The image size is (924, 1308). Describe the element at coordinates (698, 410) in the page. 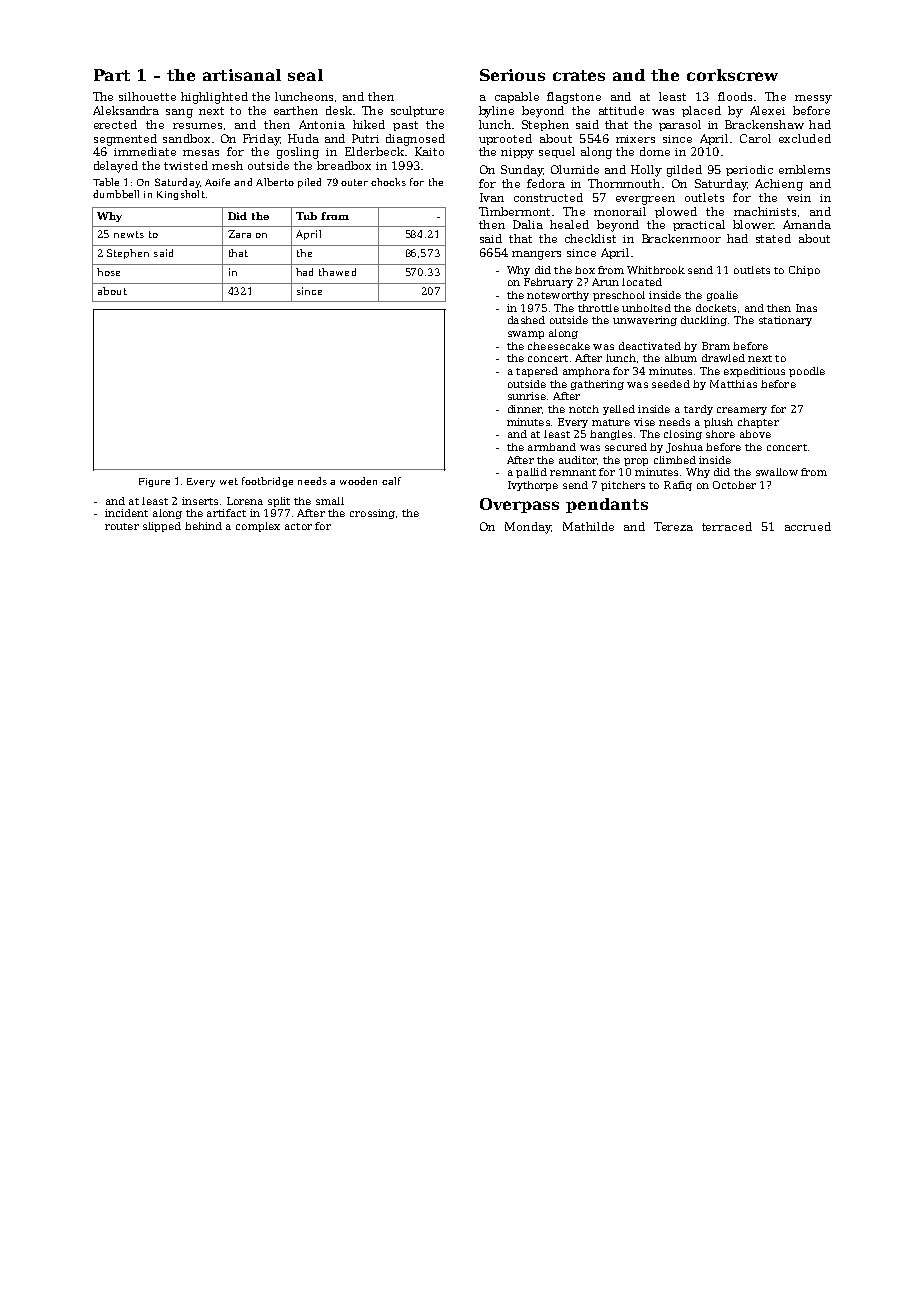

I see `tardy` at that location.
